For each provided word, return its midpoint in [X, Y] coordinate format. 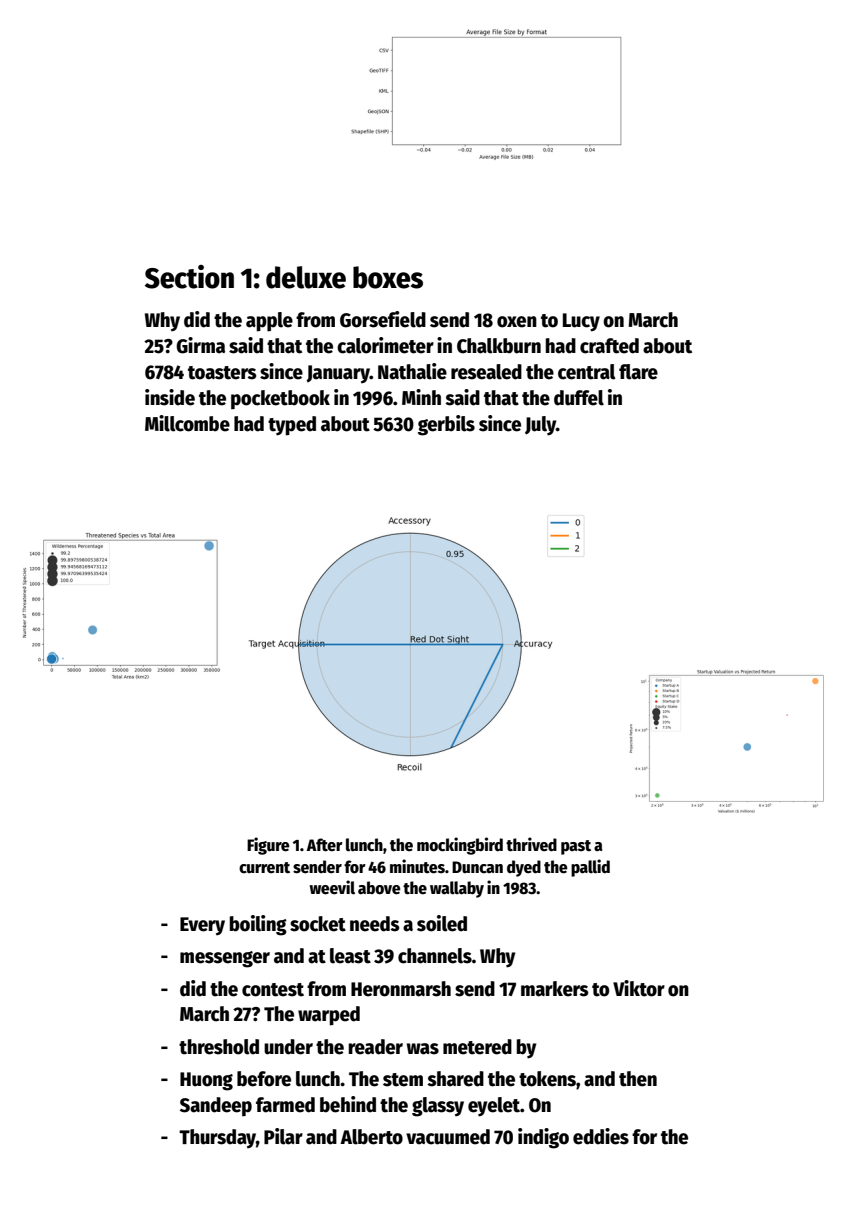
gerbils [446, 425]
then [638, 1079]
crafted [609, 346]
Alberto [371, 1137]
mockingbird [460, 846]
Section [189, 277]
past [576, 847]
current [264, 868]
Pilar [283, 1136]
